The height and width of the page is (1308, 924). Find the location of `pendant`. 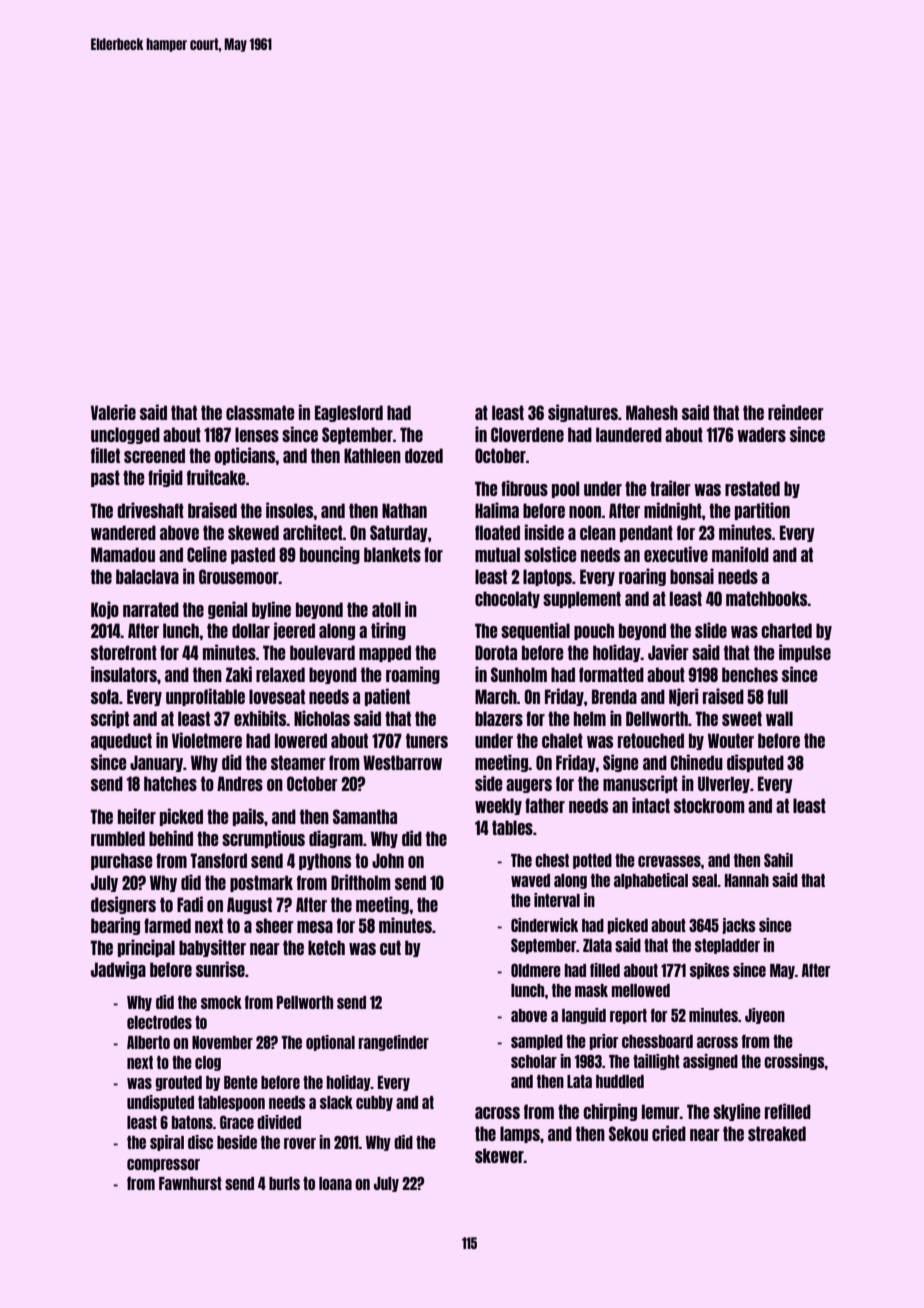

pendant is located at coordinates (646, 533).
